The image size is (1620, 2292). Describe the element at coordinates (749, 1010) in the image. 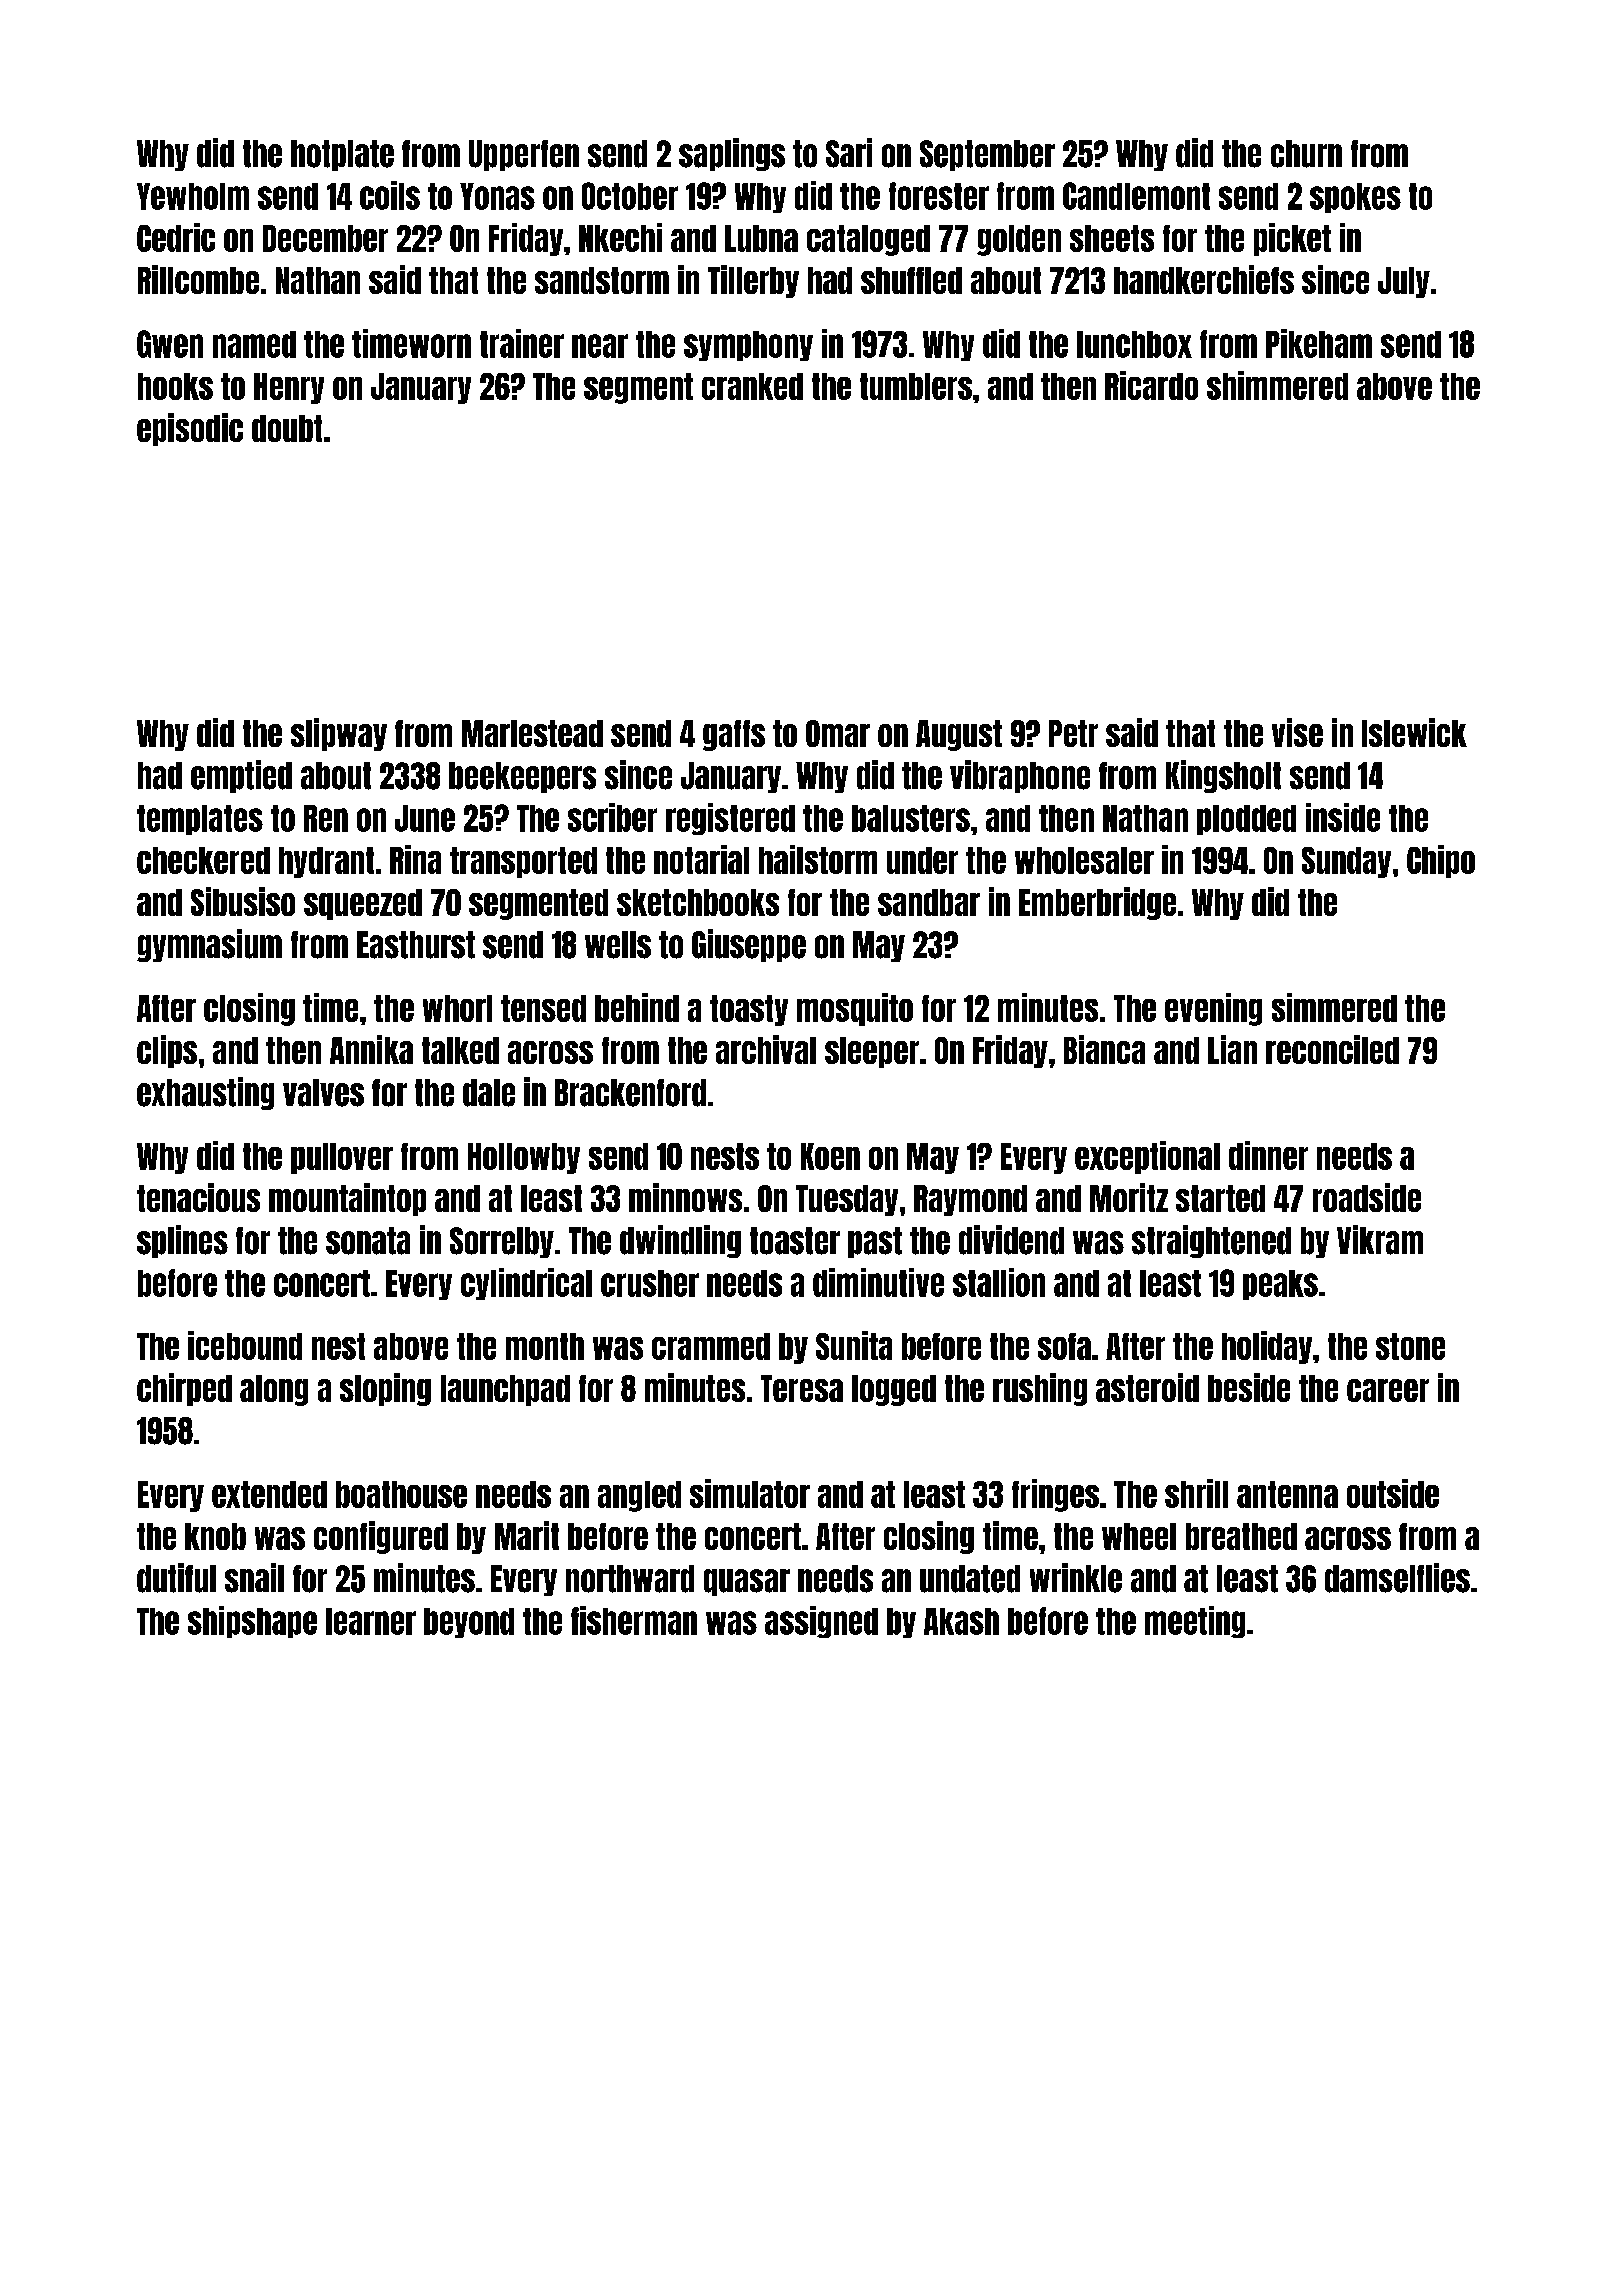

I see `toasty` at that location.
